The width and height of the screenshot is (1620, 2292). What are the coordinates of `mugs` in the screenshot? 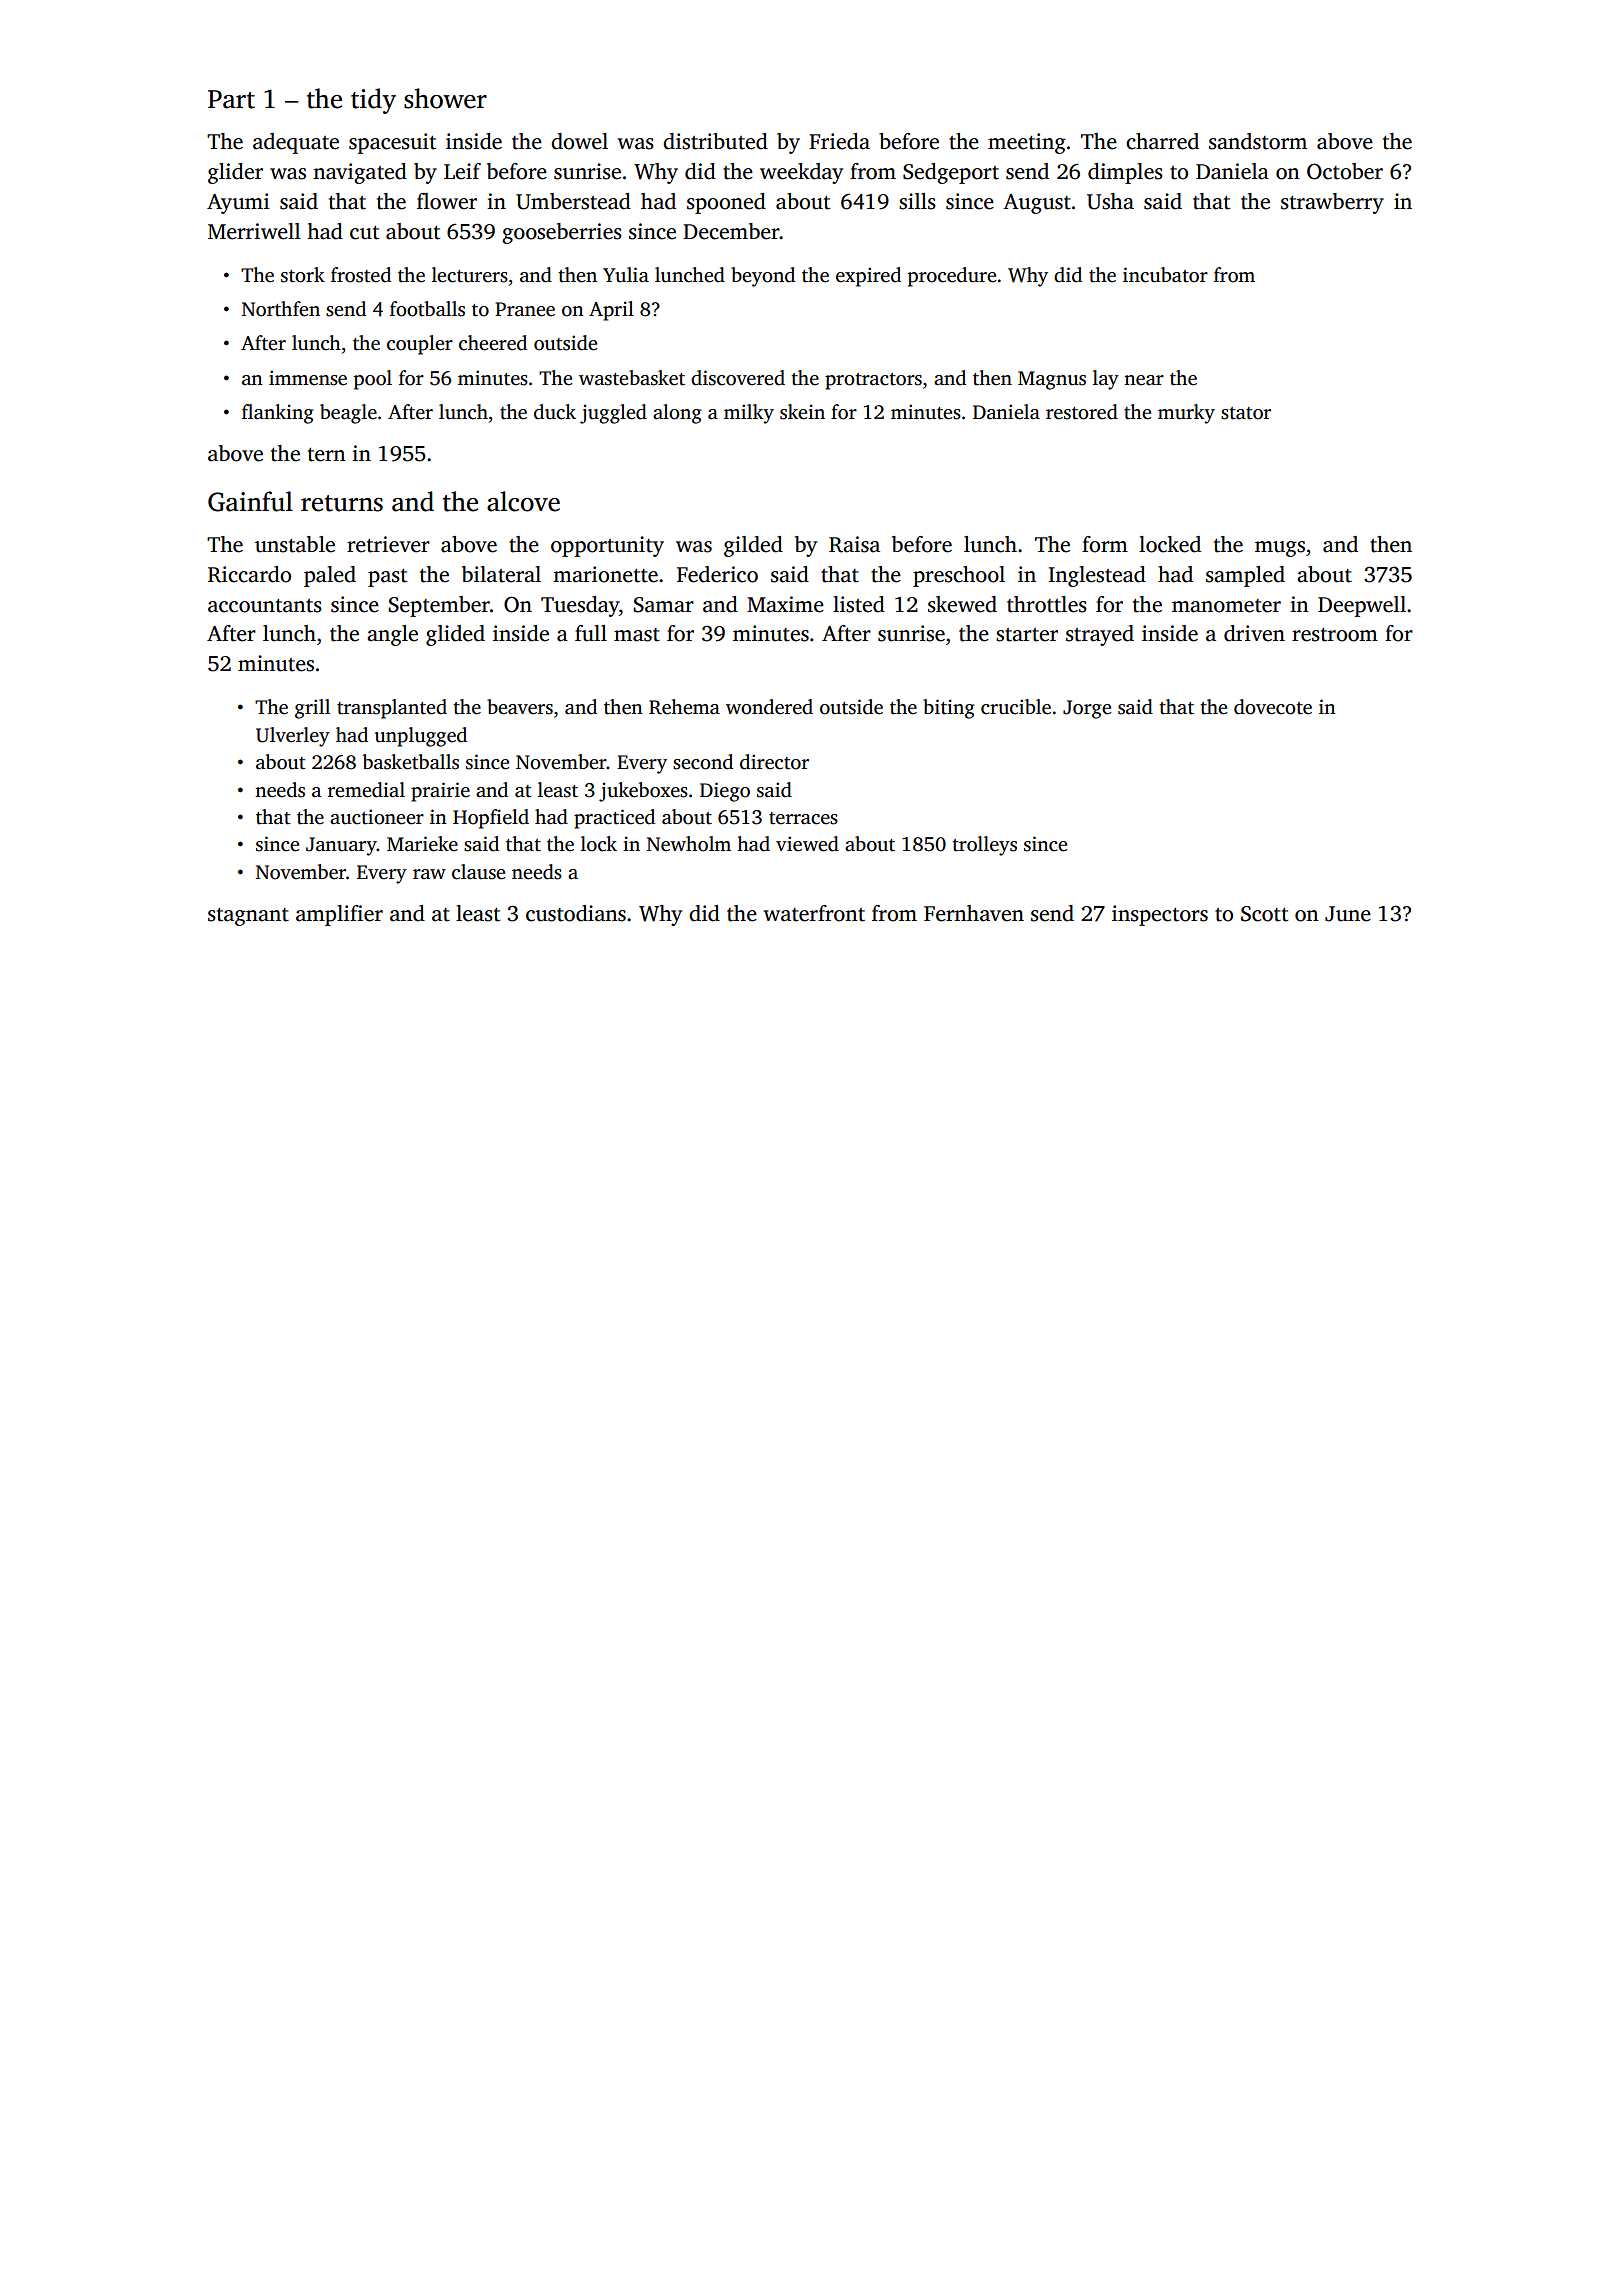 It's located at (1280, 549).
